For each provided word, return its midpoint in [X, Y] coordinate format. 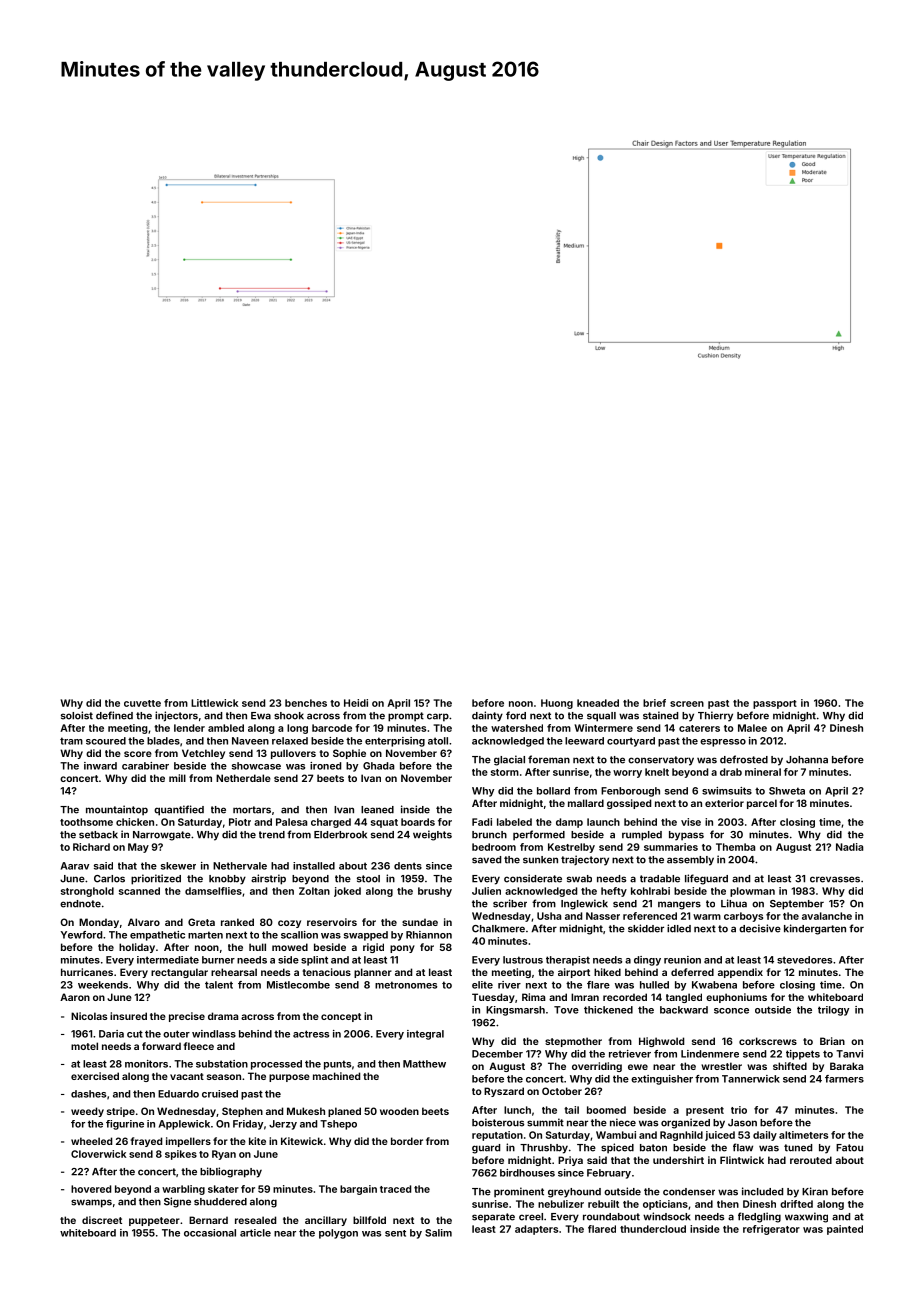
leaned [377, 810]
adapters [536, 1230]
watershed [517, 728]
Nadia [849, 847]
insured [128, 1016]
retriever [630, 1054]
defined [114, 715]
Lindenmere [710, 1054]
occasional [210, 1233]
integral [425, 1035]
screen [687, 704]
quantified [179, 810]
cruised [220, 1094]
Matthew [424, 1064]
